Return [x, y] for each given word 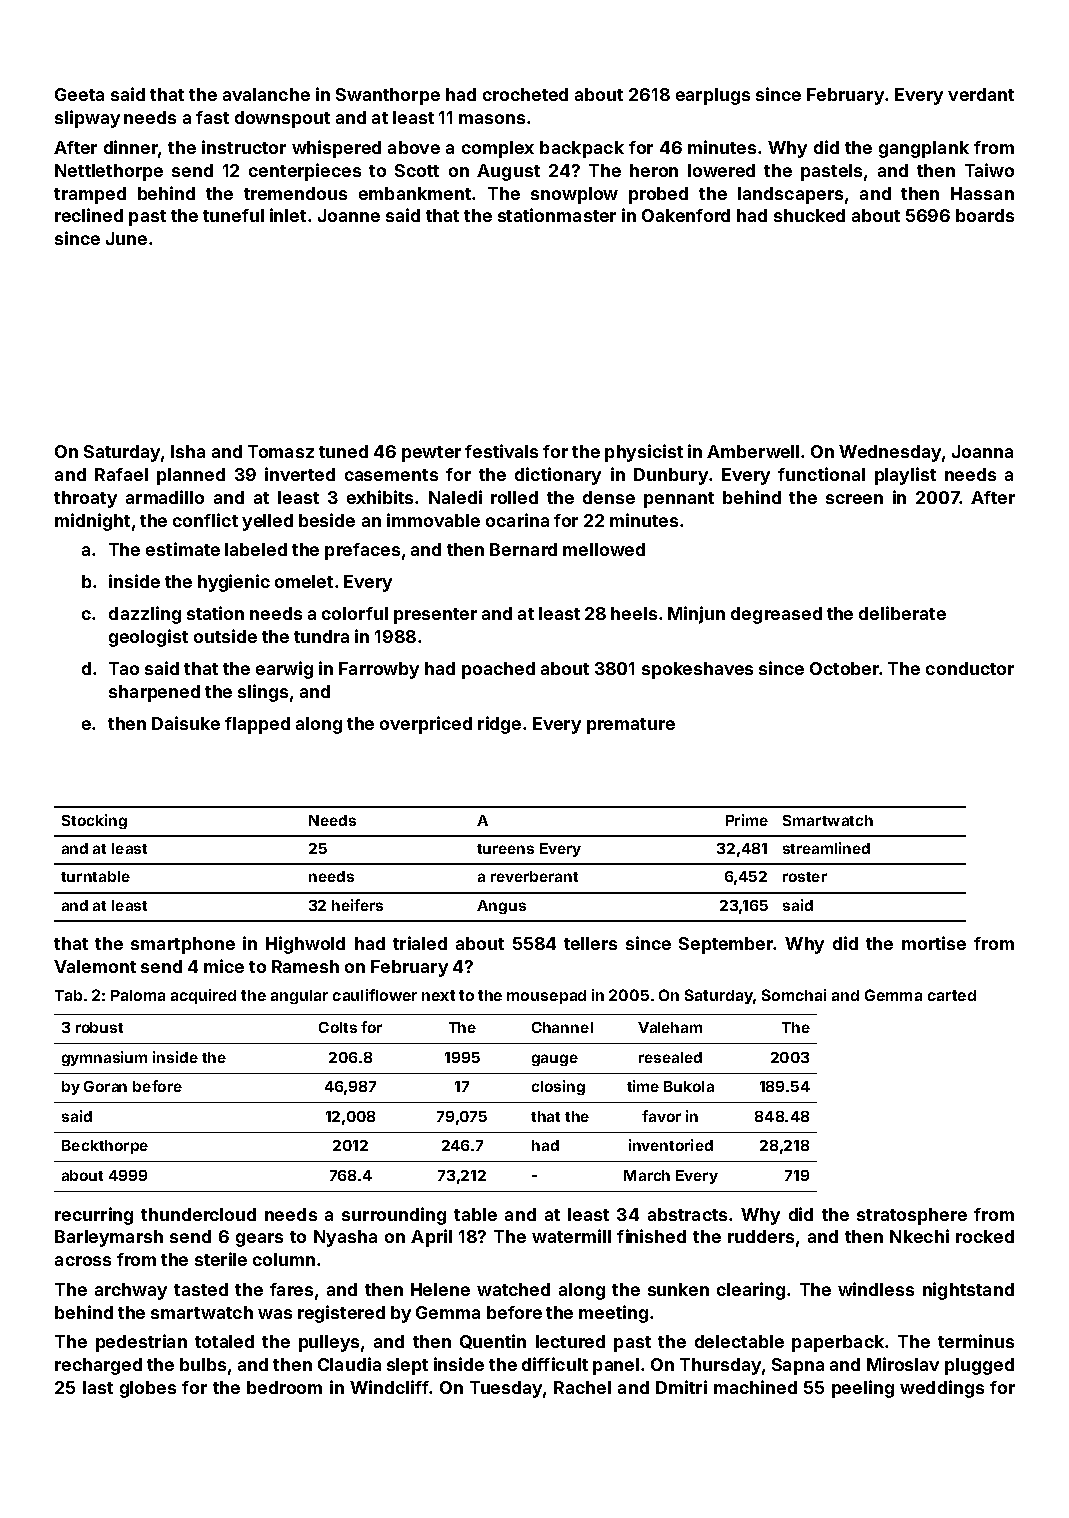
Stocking [94, 821]
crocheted [525, 94]
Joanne [349, 215]
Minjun [696, 615]
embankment [415, 193]
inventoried [671, 1145]
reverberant [534, 876]
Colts [338, 1027]
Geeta [79, 94]
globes [148, 1389]
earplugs [713, 96]
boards [985, 215]
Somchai [794, 995]
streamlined [826, 848]
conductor [970, 668]
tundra [321, 636]
